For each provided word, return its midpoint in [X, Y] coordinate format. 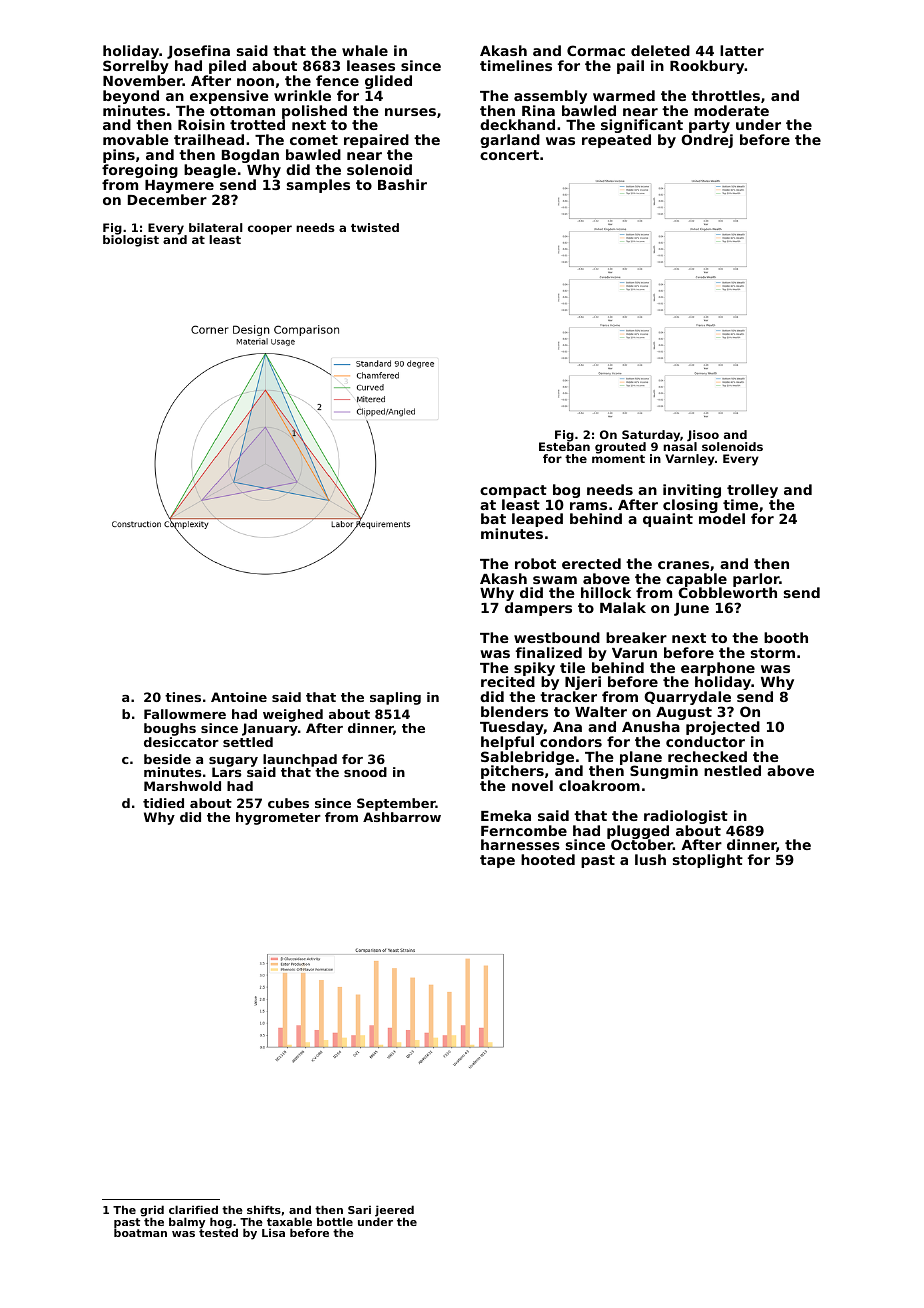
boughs [170, 729]
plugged [638, 832]
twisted [375, 227]
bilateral [216, 227]
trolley [752, 491]
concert [509, 155]
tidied [163, 803]
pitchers [512, 772]
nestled [732, 770]
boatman [140, 1233]
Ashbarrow [402, 817]
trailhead [209, 139]
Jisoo [703, 435]
